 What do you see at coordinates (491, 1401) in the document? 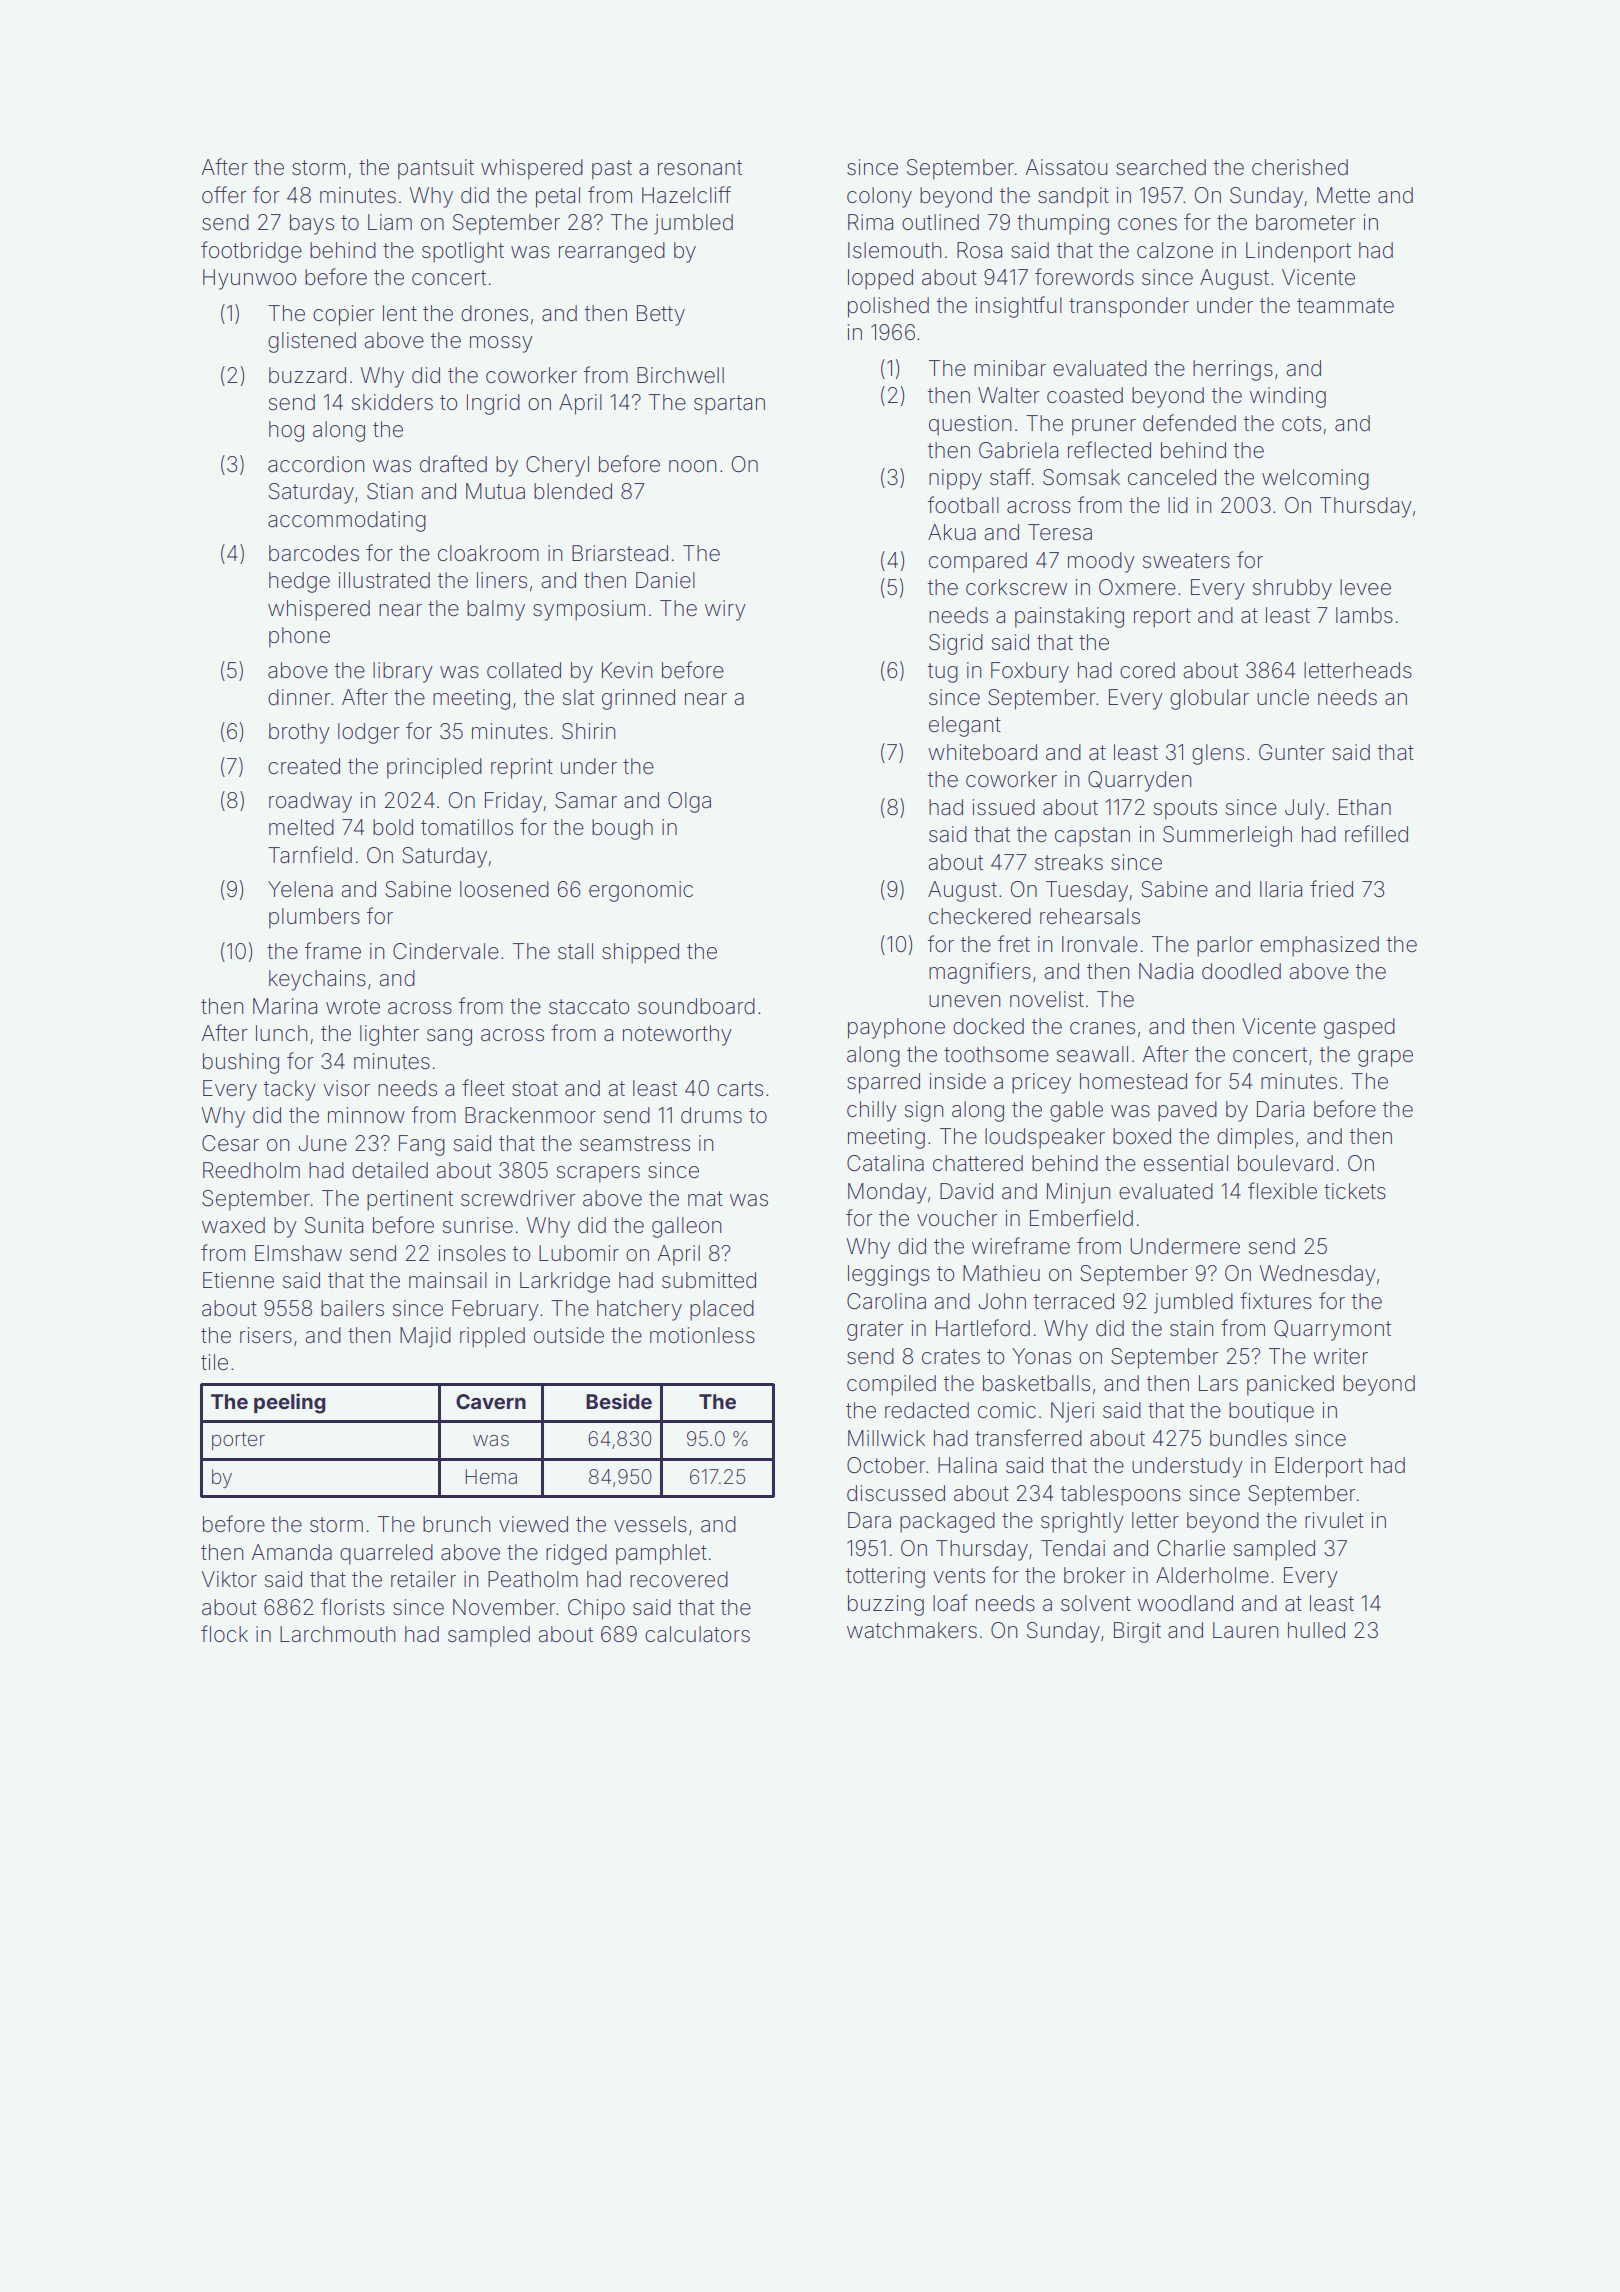
I see `Cavern` at bounding box center [491, 1401].
